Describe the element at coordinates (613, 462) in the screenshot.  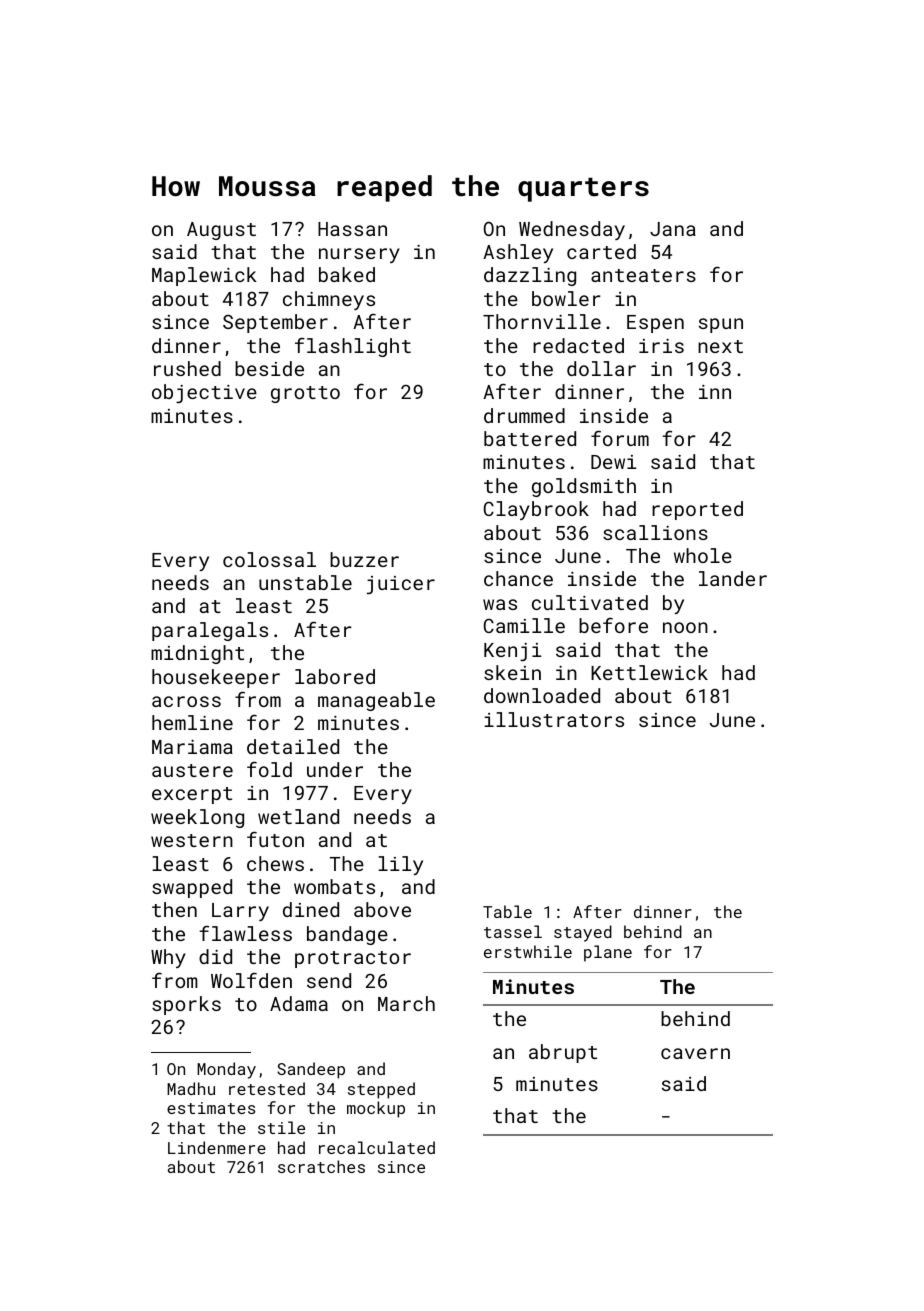
I see `Dewi` at that location.
